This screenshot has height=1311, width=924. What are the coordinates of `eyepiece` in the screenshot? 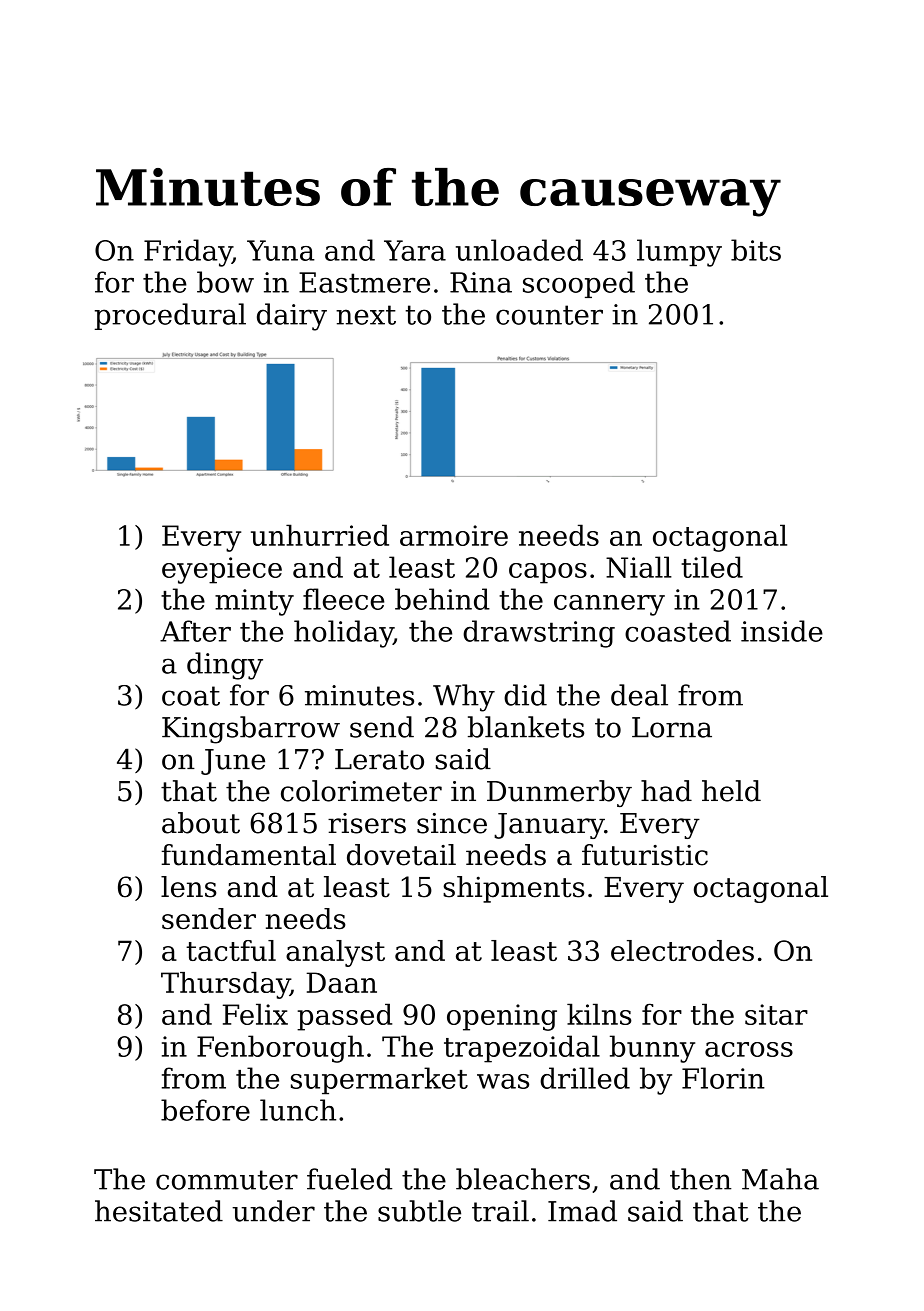 It's located at (222, 570).
